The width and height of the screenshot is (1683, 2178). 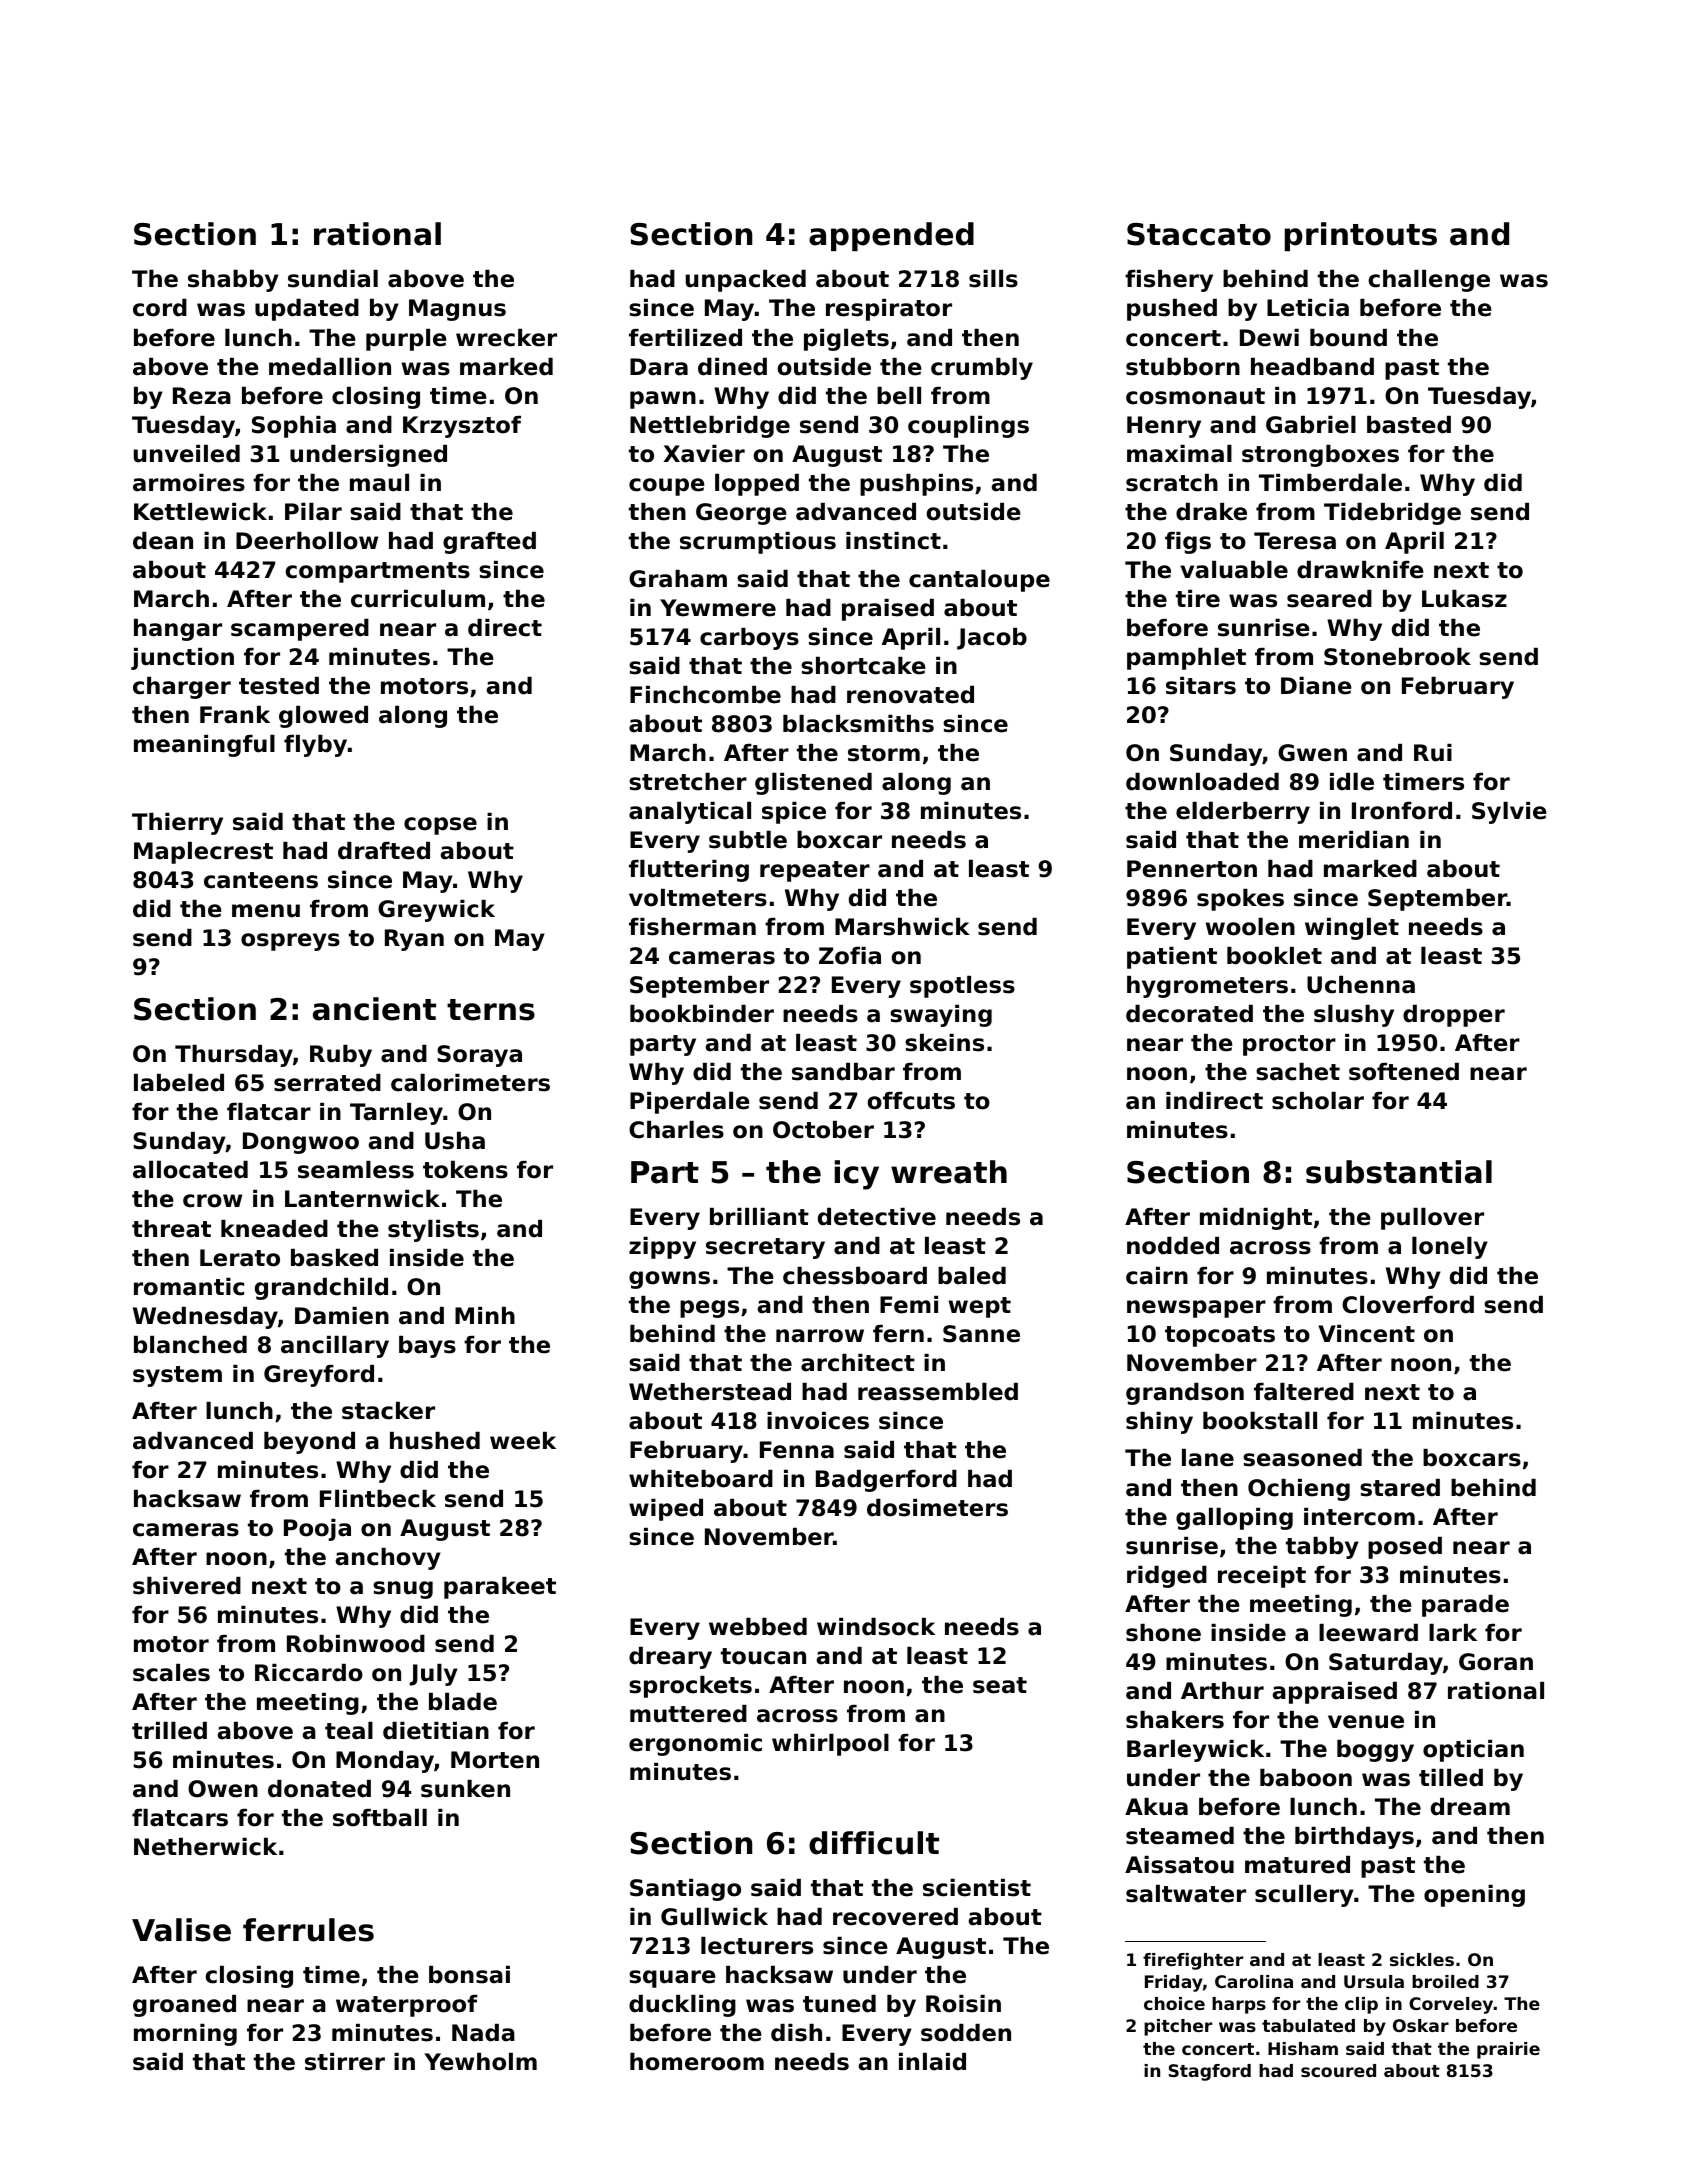 What do you see at coordinates (993, 279) in the screenshot?
I see `sills` at bounding box center [993, 279].
